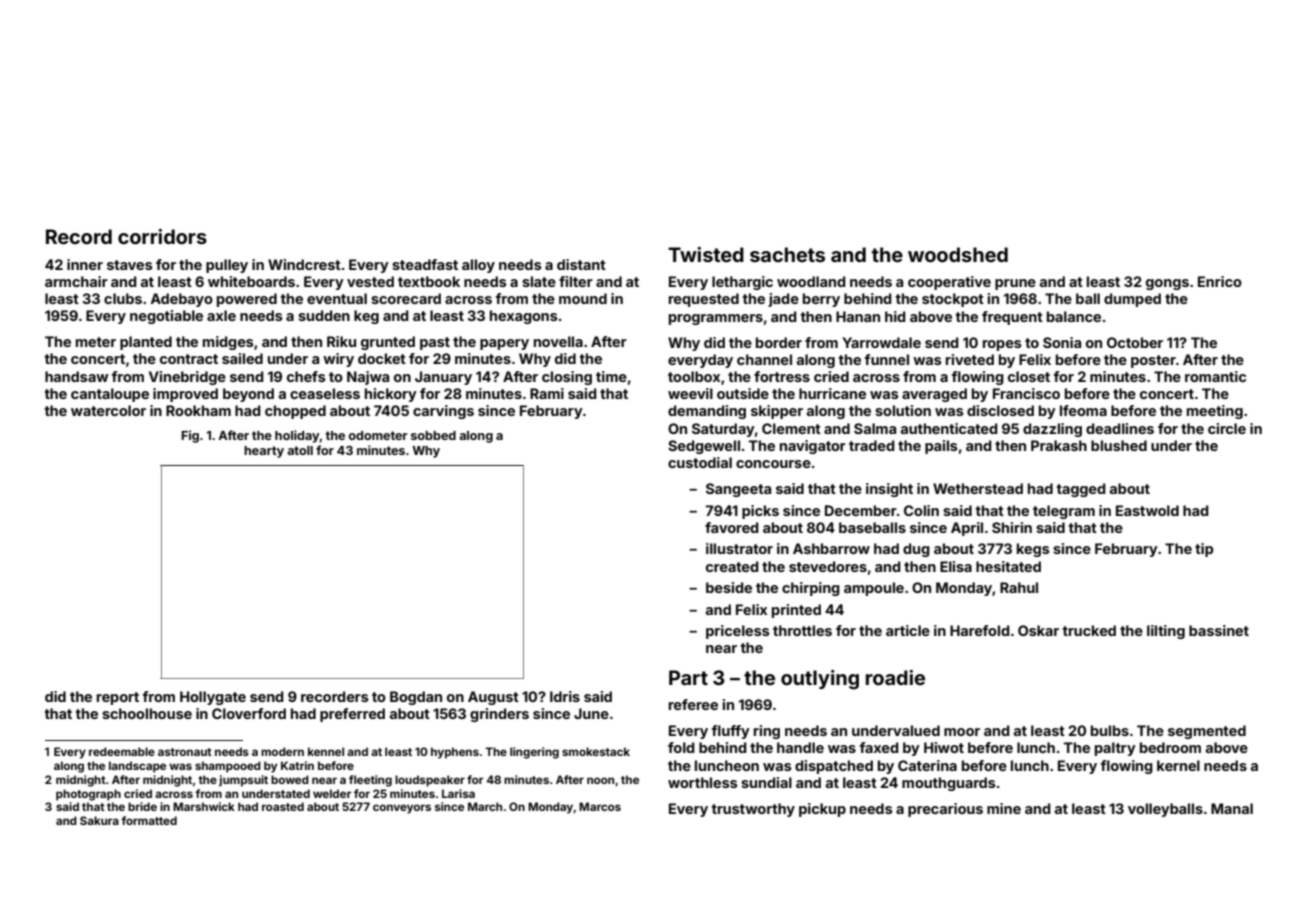 Image resolution: width=1308 pixels, height=924 pixels. Describe the element at coordinates (76, 376) in the document. I see `handsaw` at that location.
